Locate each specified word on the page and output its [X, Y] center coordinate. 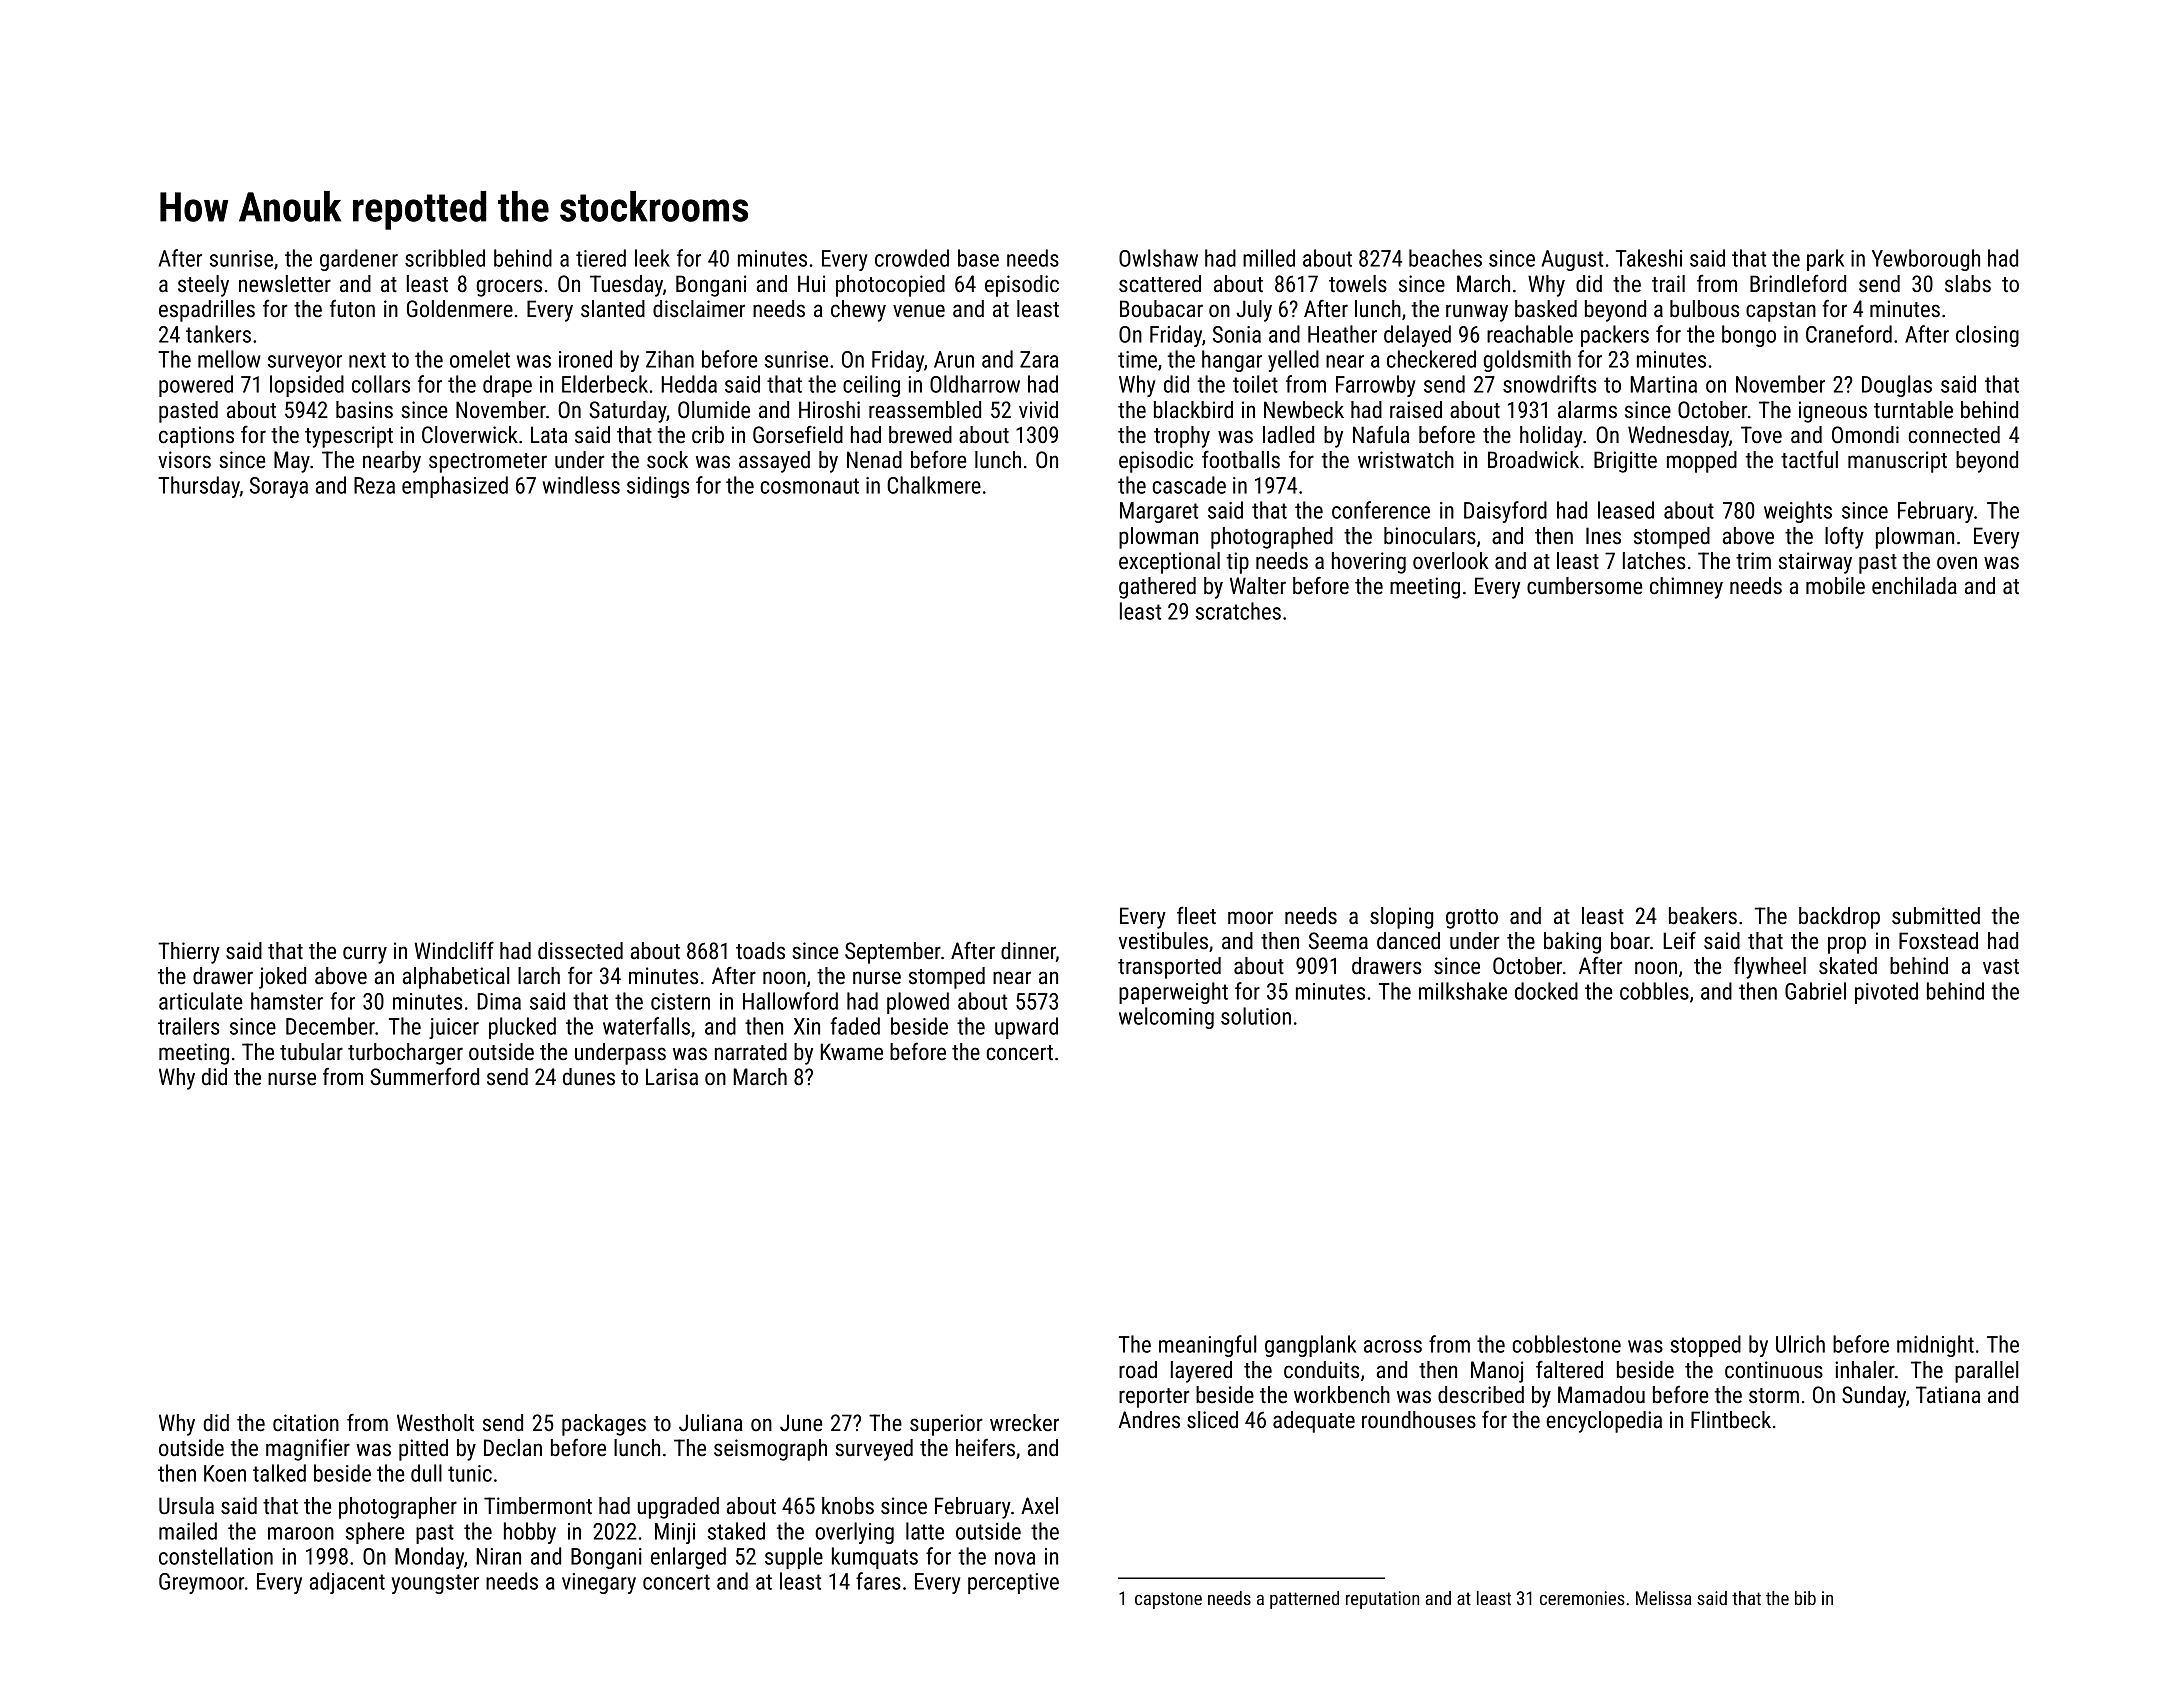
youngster [435, 1584]
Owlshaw [1158, 258]
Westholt [435, 1423]
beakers [1703, 916]
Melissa [1664, 1598]
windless [581, 485]
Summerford [424, 1076]
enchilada [1914, 586]
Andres [1149, 1420]
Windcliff [454, 950]
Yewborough [1926, 260]
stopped [1705, 1346]
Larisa [672, 1077]
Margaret [1159, 512]
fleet [1196, 915]
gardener [359, 260]
